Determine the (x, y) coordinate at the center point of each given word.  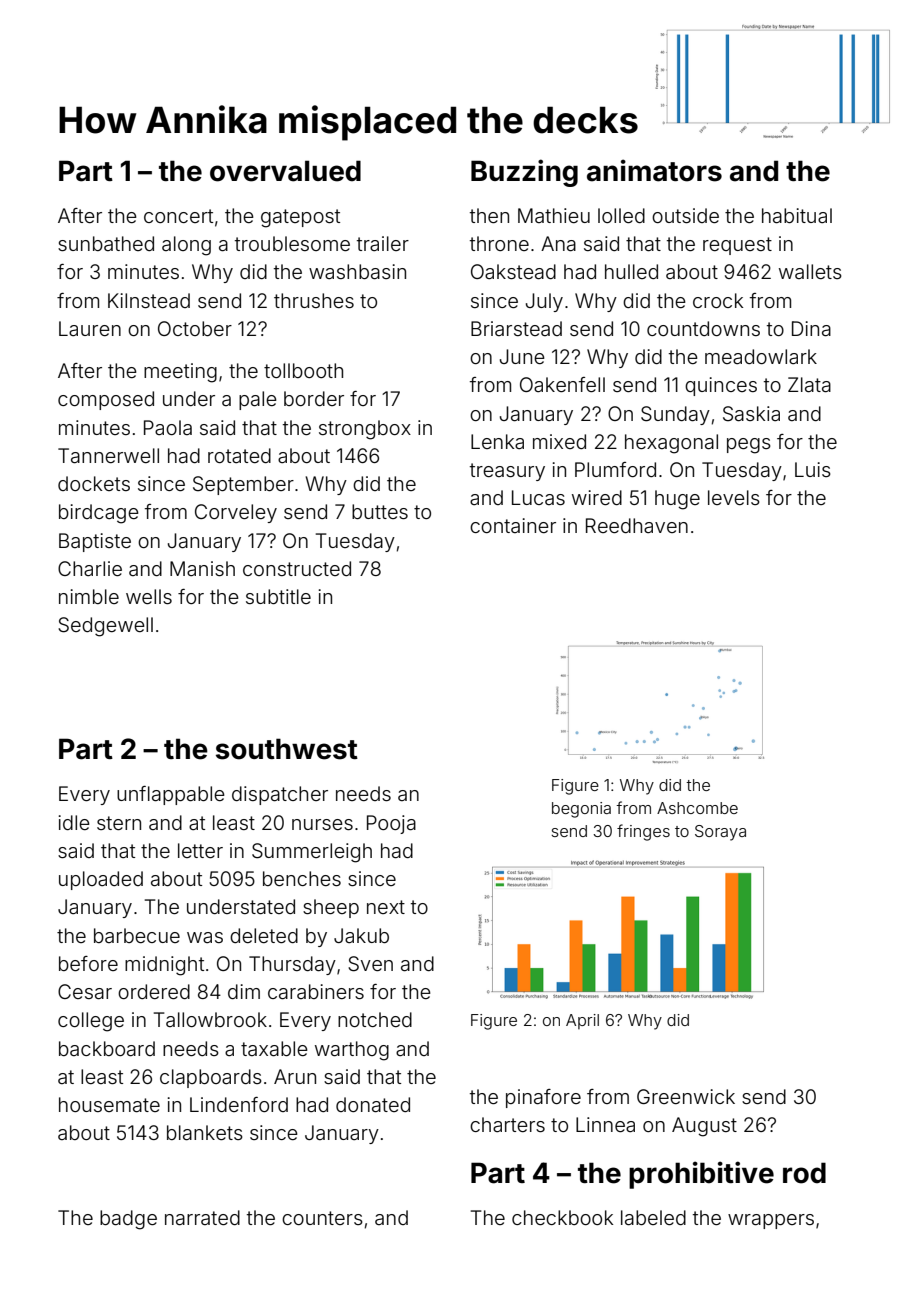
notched (375, 1019)
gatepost (300, 218)
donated (373, 1104)
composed (106, 400)
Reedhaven (637, 525)
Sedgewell (105, 627)
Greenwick (686, 1096)
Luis (813, 469)
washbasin (357, 271)
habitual (797, 215)
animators (654, 170)
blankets (205, 1132)
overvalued (285, 171)
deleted (264, 935)
